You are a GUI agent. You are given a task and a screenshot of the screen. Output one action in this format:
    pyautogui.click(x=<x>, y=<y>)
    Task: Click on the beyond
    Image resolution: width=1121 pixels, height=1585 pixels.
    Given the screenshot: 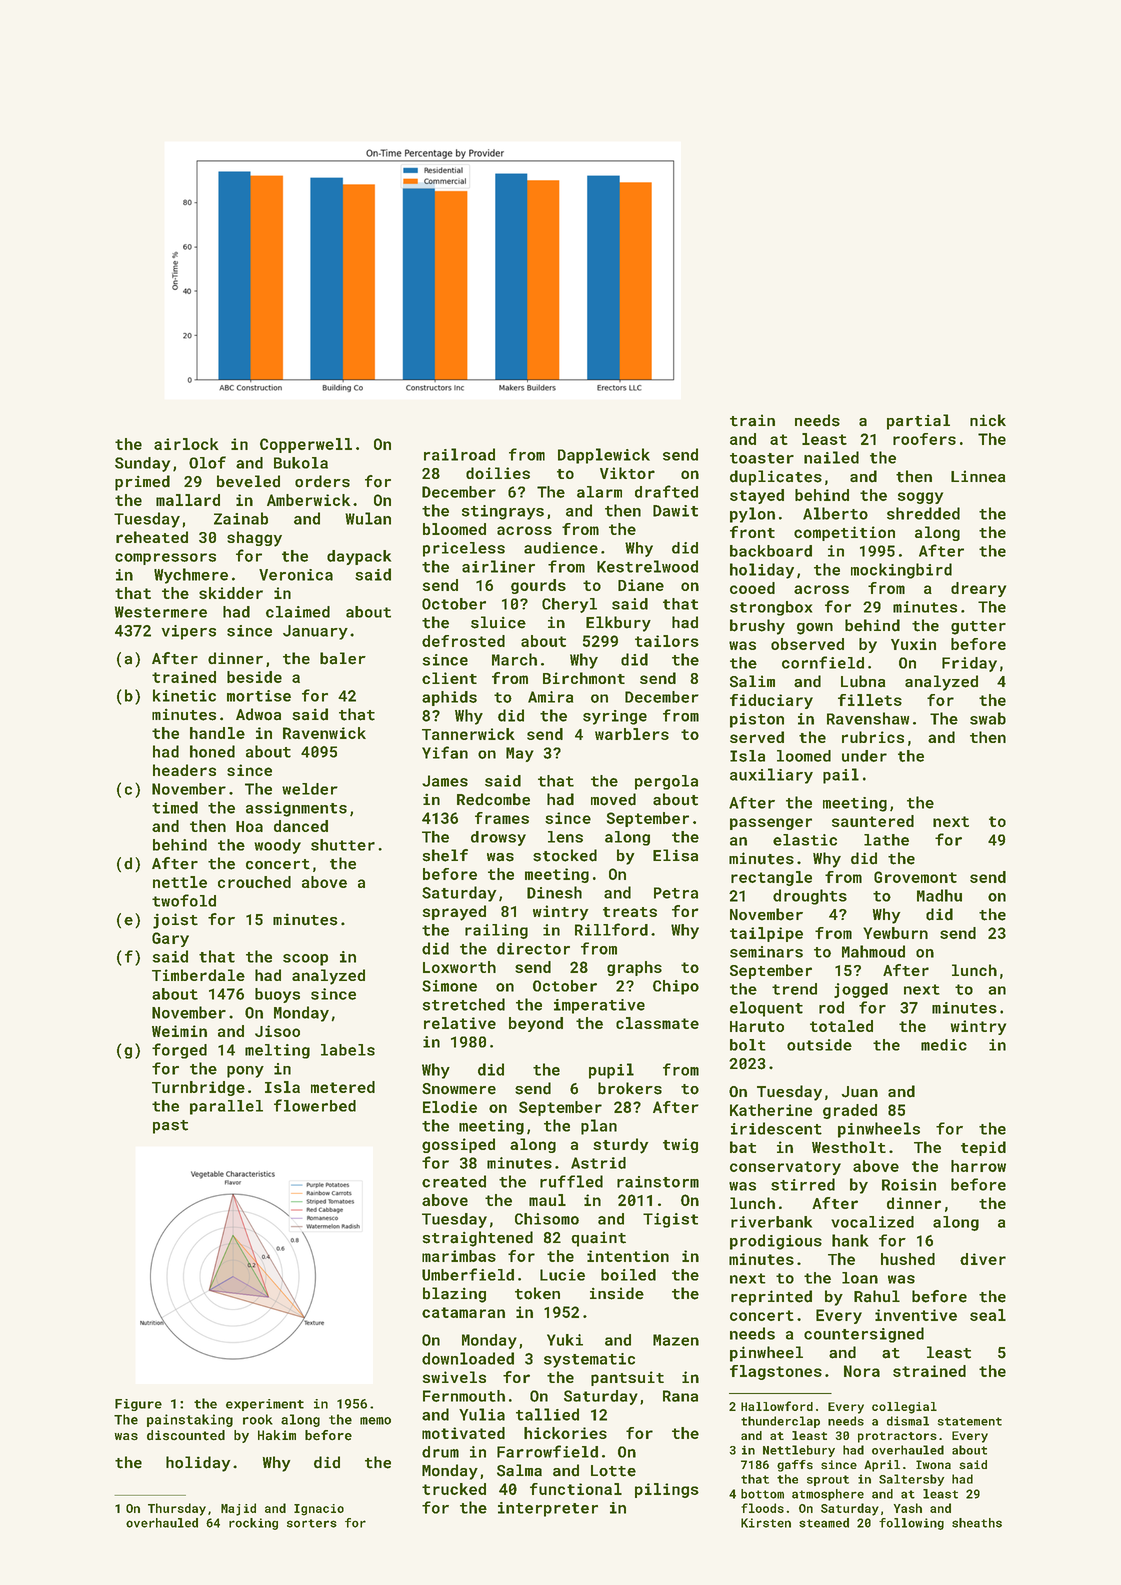 What is the action you would take?
    pyautogui.click(x=536, y=1024)
